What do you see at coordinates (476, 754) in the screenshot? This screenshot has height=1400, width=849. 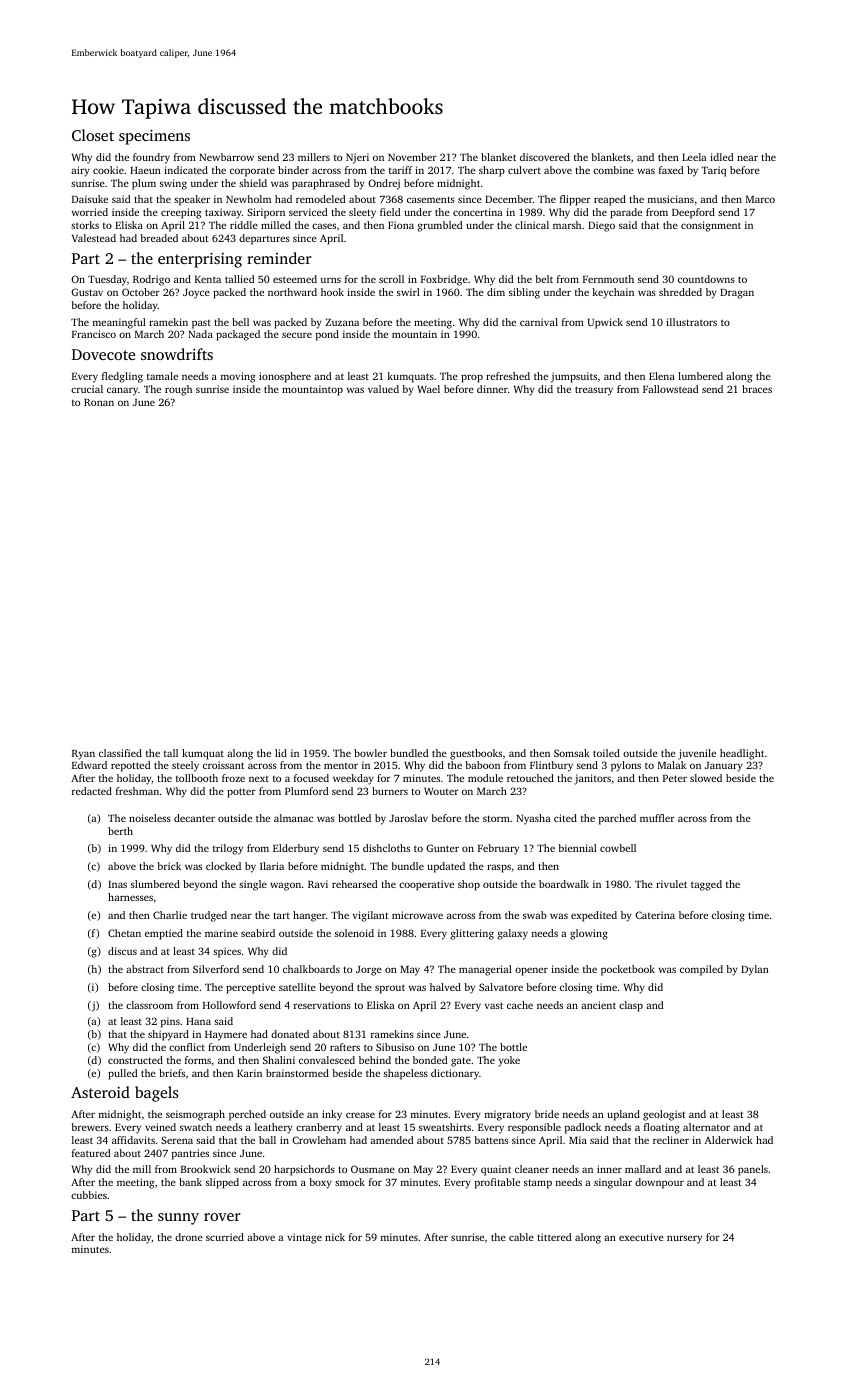 I see `guestbooks` at bounding box center [476, 754].
